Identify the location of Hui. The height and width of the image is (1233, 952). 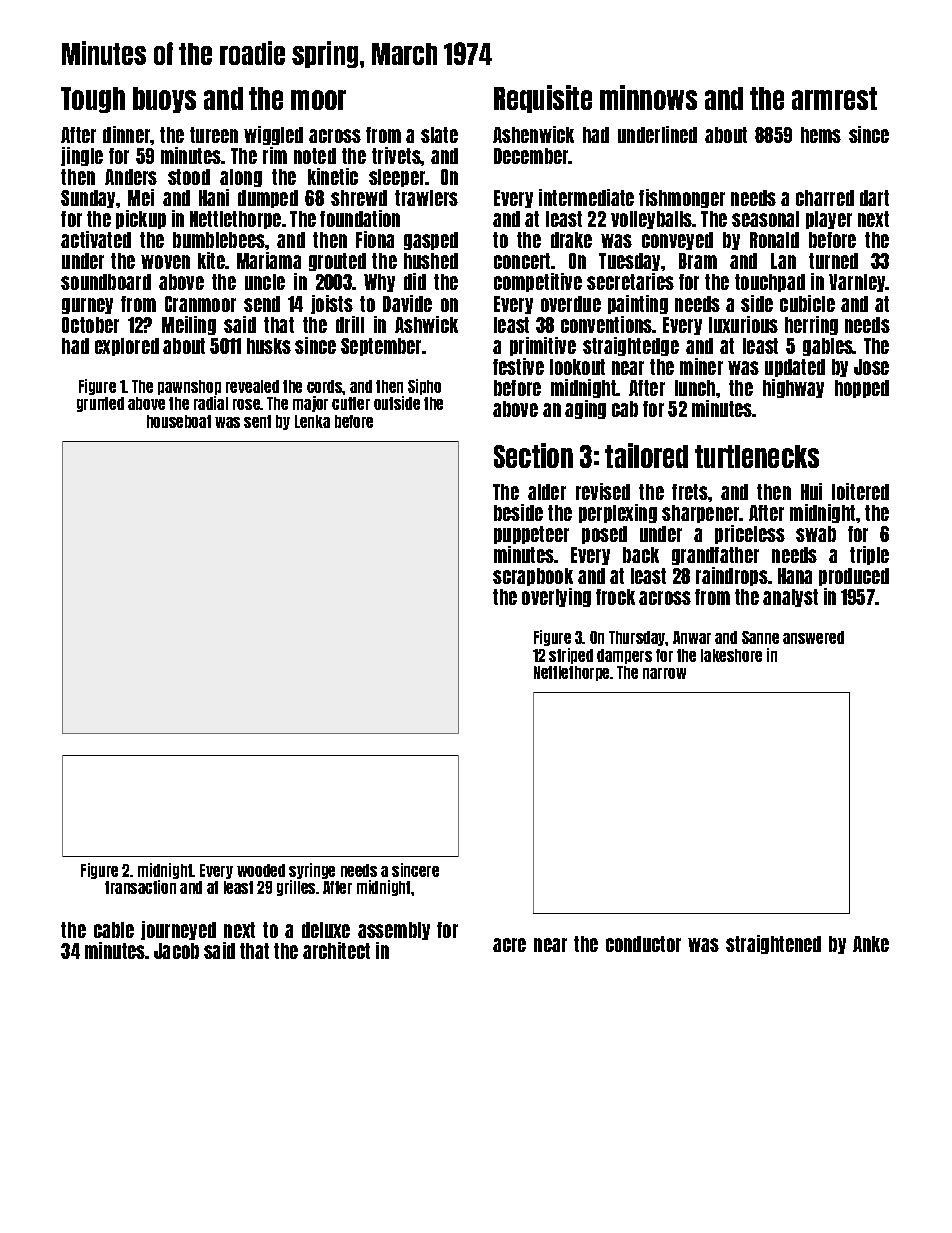
(811, 491).
